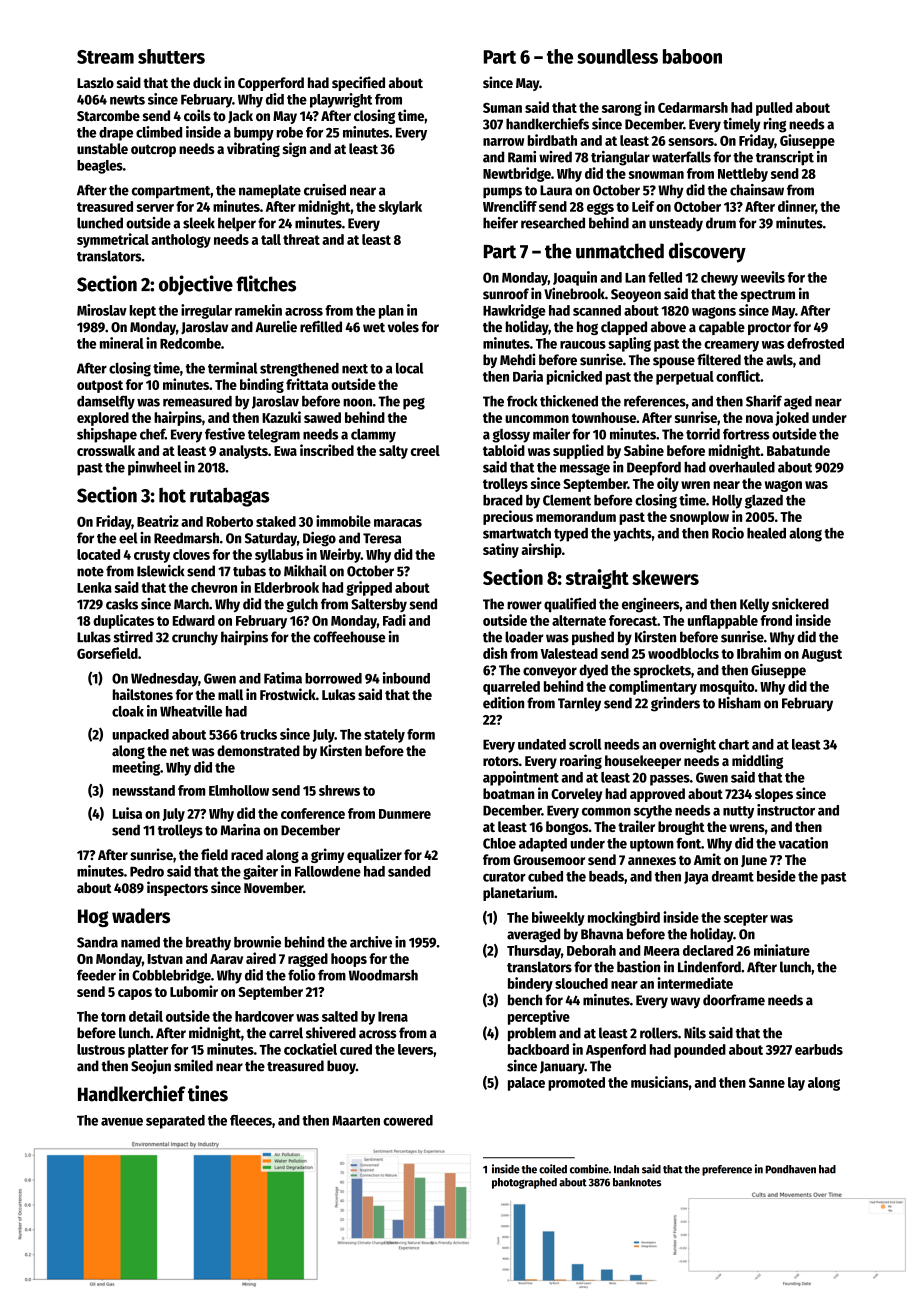 This image has width=924, height=1308. Describe the element at coordinates (746, 434) in the image. I see `fortress` at that location.
